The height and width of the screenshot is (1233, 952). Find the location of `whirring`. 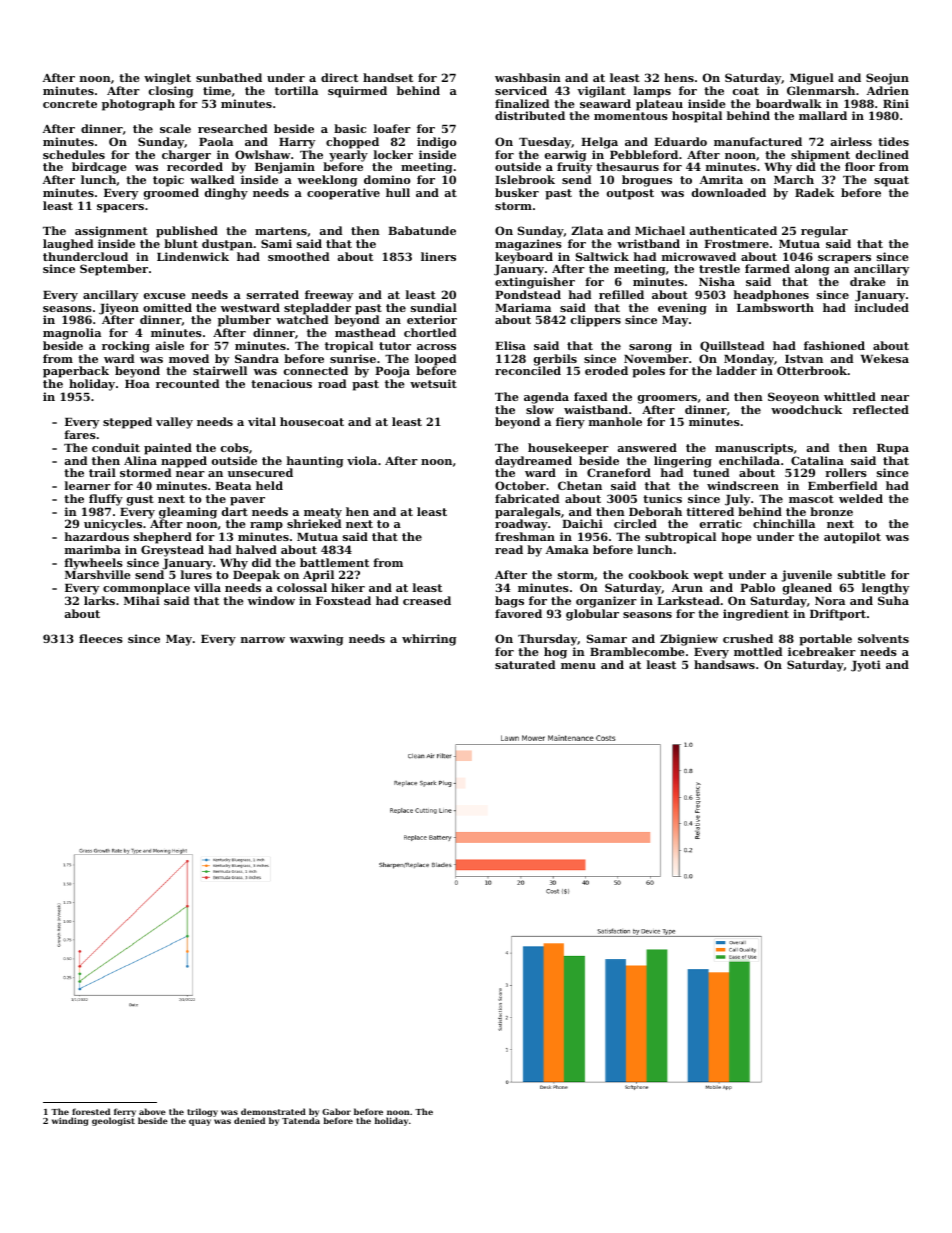

whirring is located at coordinates (429, 640).
